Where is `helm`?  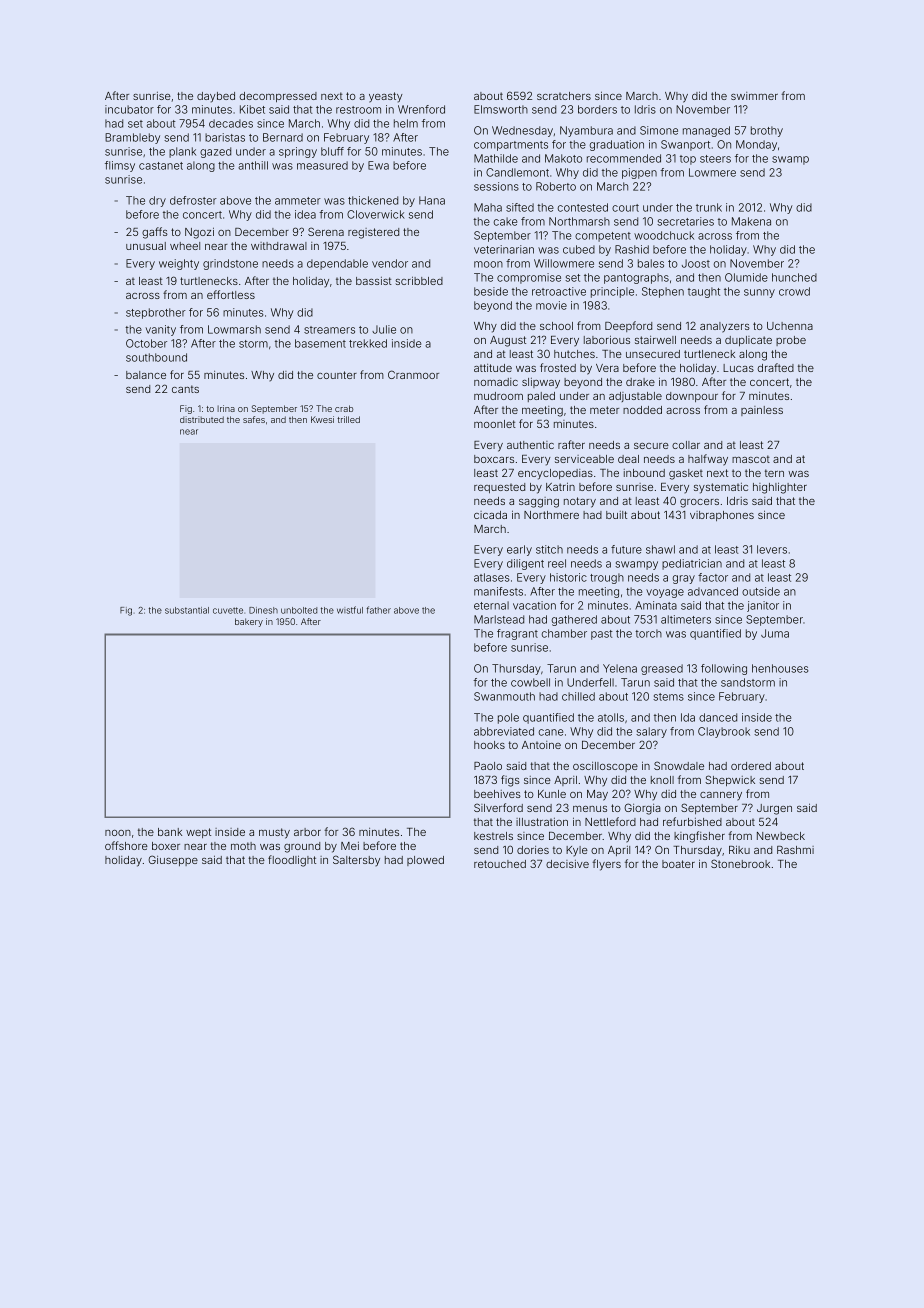 helm is located at coordinates (406, 123).
